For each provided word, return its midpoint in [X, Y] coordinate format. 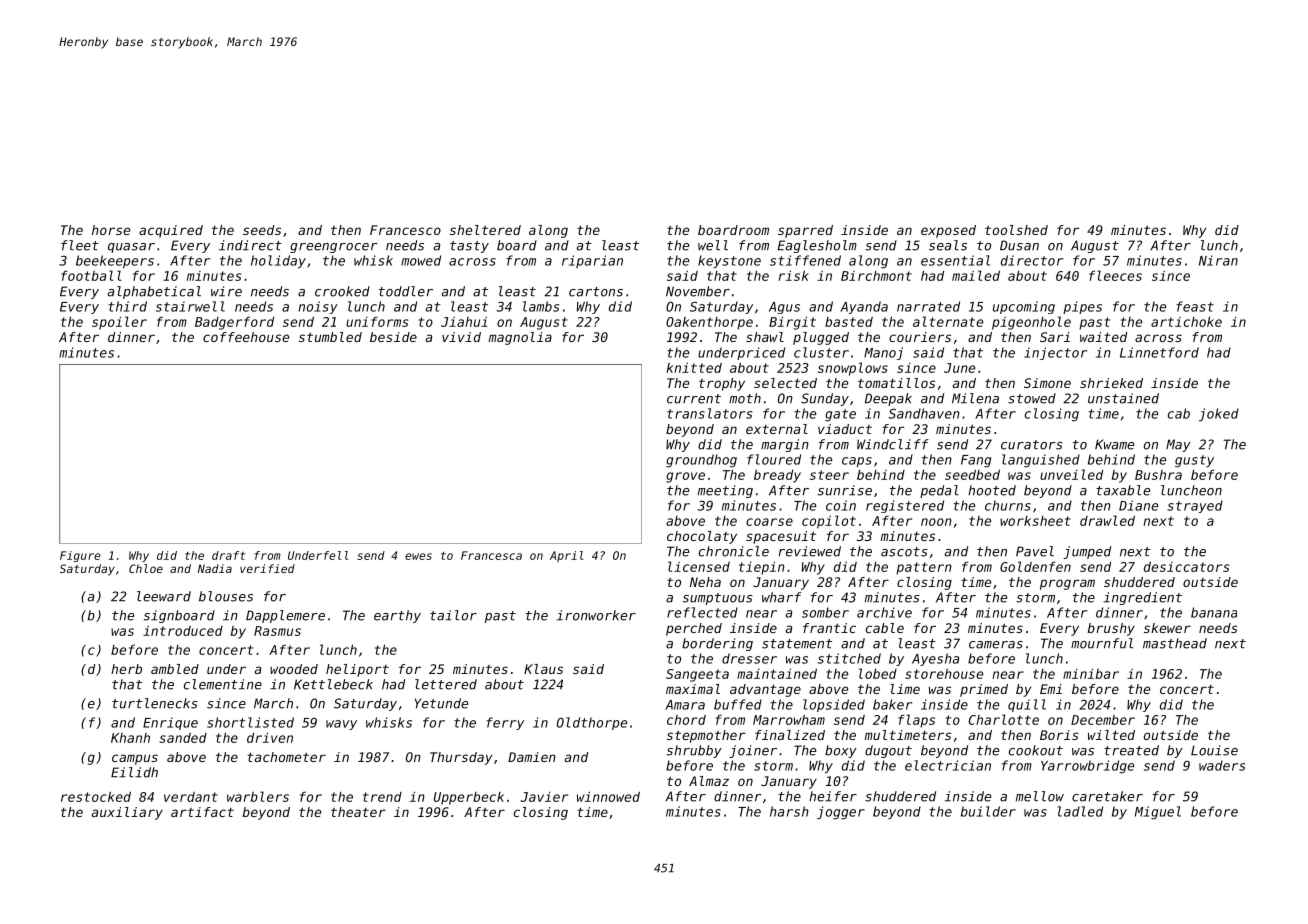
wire [226, 291]
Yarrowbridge [1087, 767]
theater [358, 812]
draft [229, 555]
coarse [769, 522]
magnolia [520, 338]
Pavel [1035, 551]
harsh [789, 811]
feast [1195, 306]
